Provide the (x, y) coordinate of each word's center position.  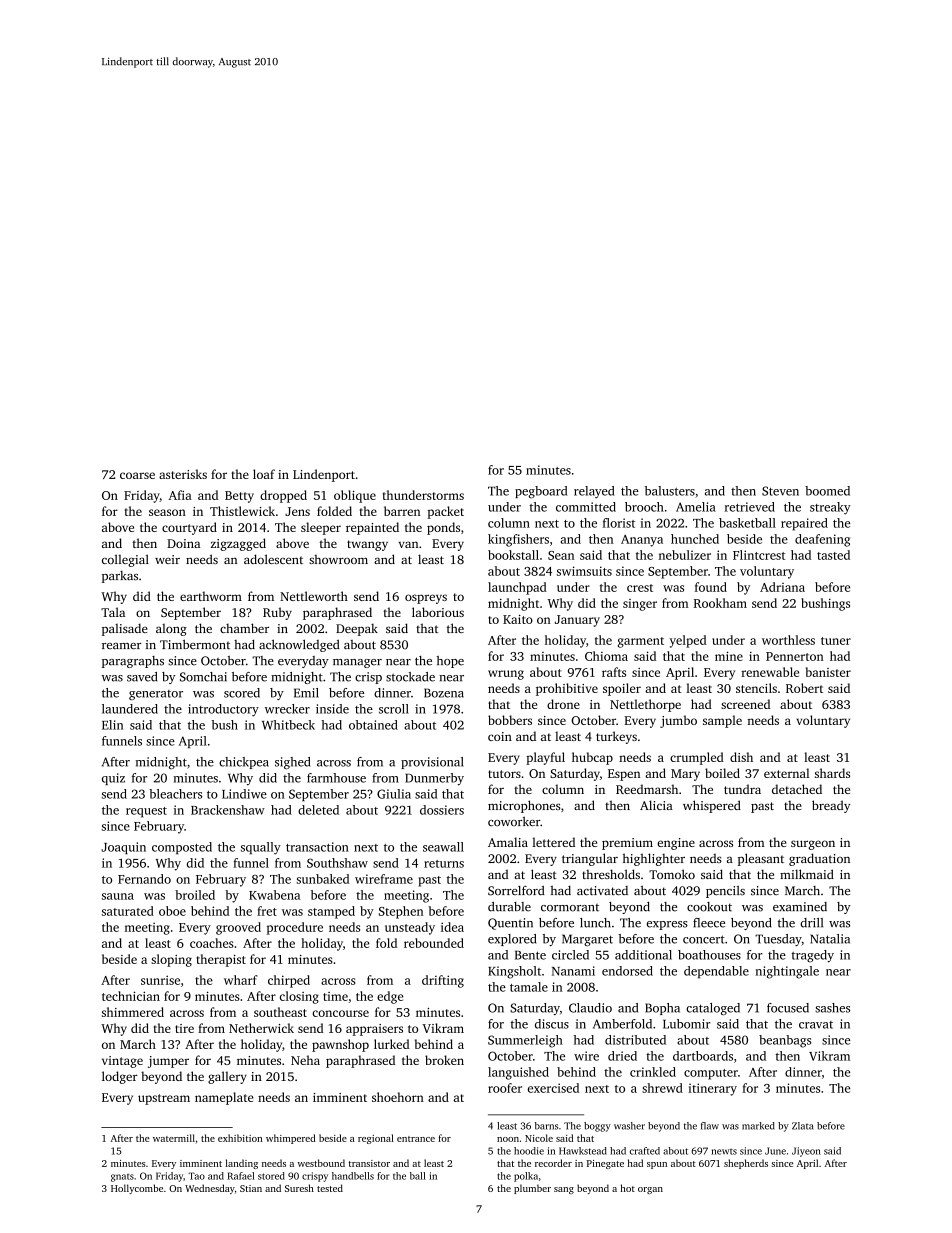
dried (622, 1056)
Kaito (518, 619)
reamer (122, 646)
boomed (827, 491)
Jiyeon (806, 1152)
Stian (251, 1188)
